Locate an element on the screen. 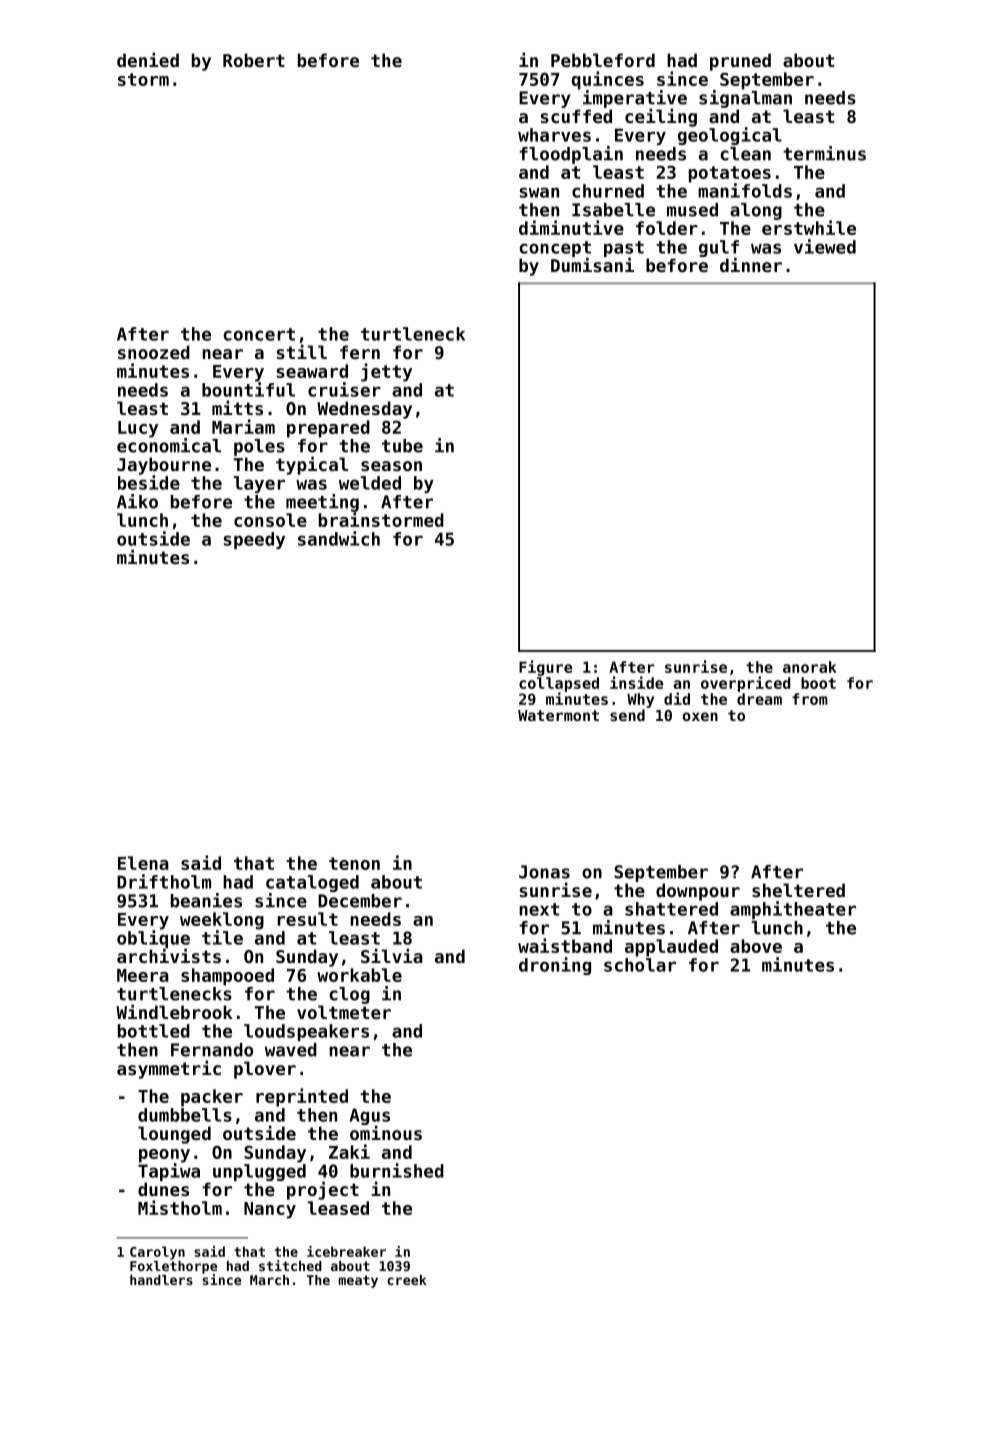  Elena is located at coordinates (143, 863).
